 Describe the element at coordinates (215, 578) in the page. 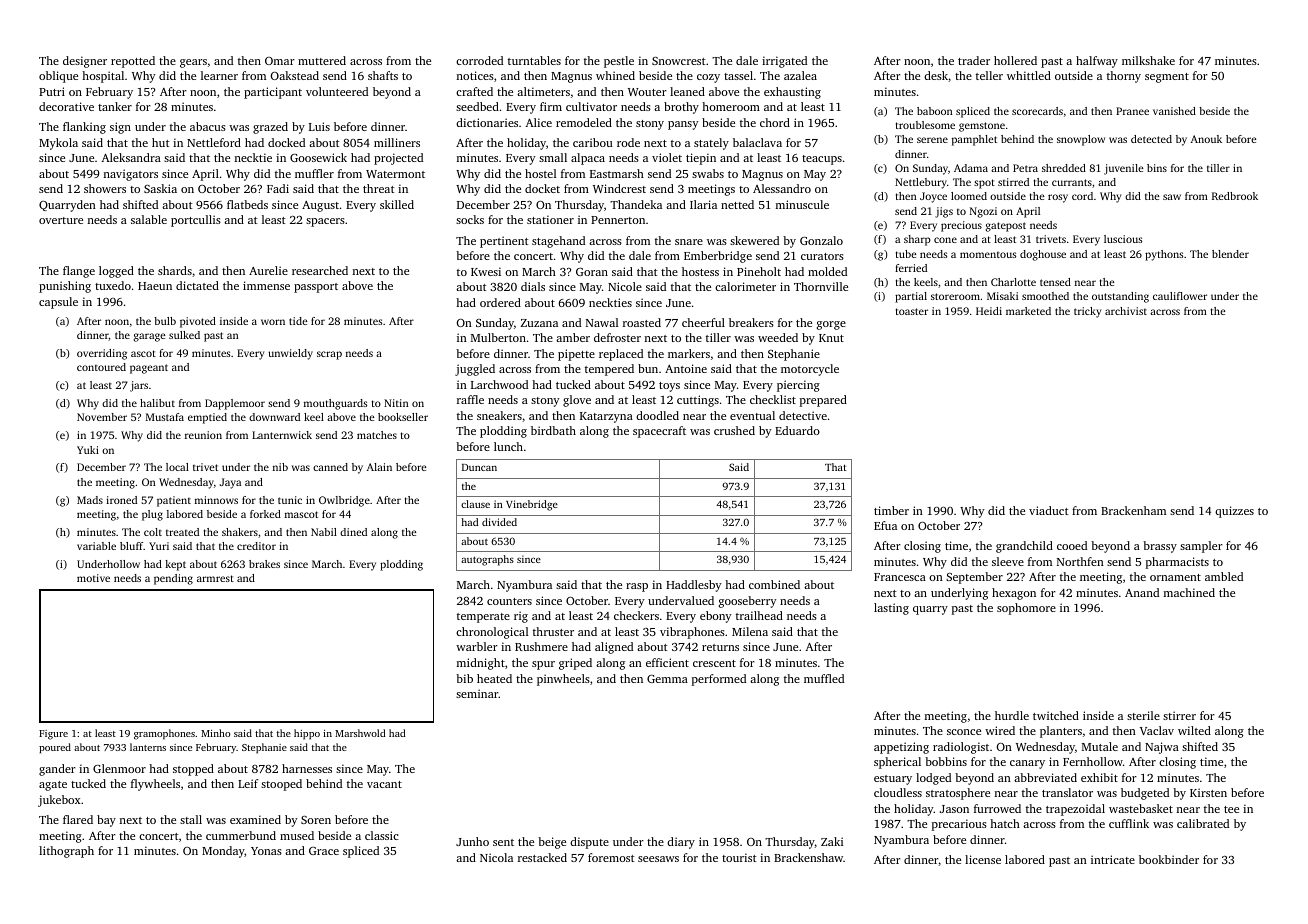

I see `armrest` at that location.
